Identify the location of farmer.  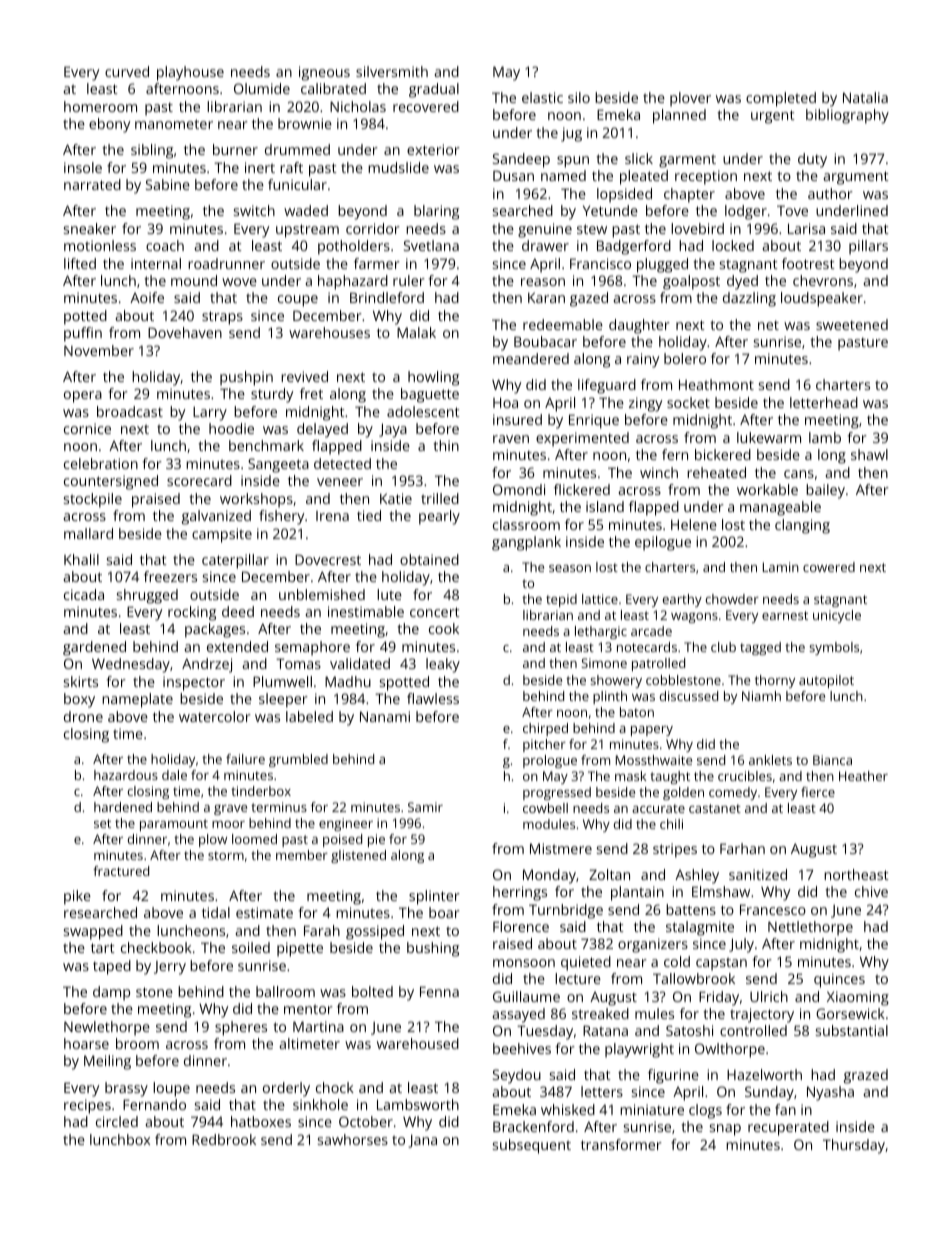
(377, 263).
